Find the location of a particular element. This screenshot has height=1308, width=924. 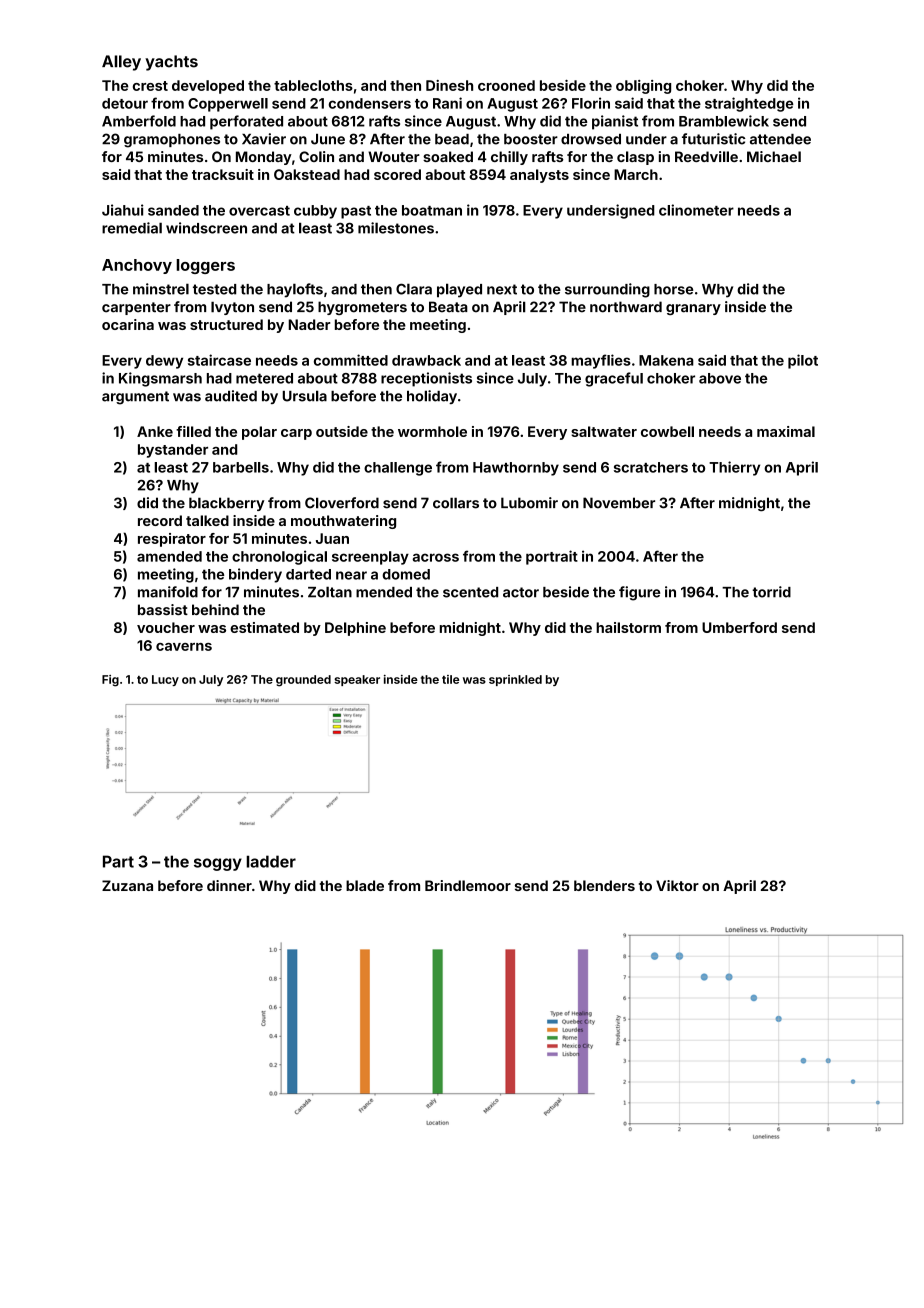

ocarina is located at coordinates (128, 324).
